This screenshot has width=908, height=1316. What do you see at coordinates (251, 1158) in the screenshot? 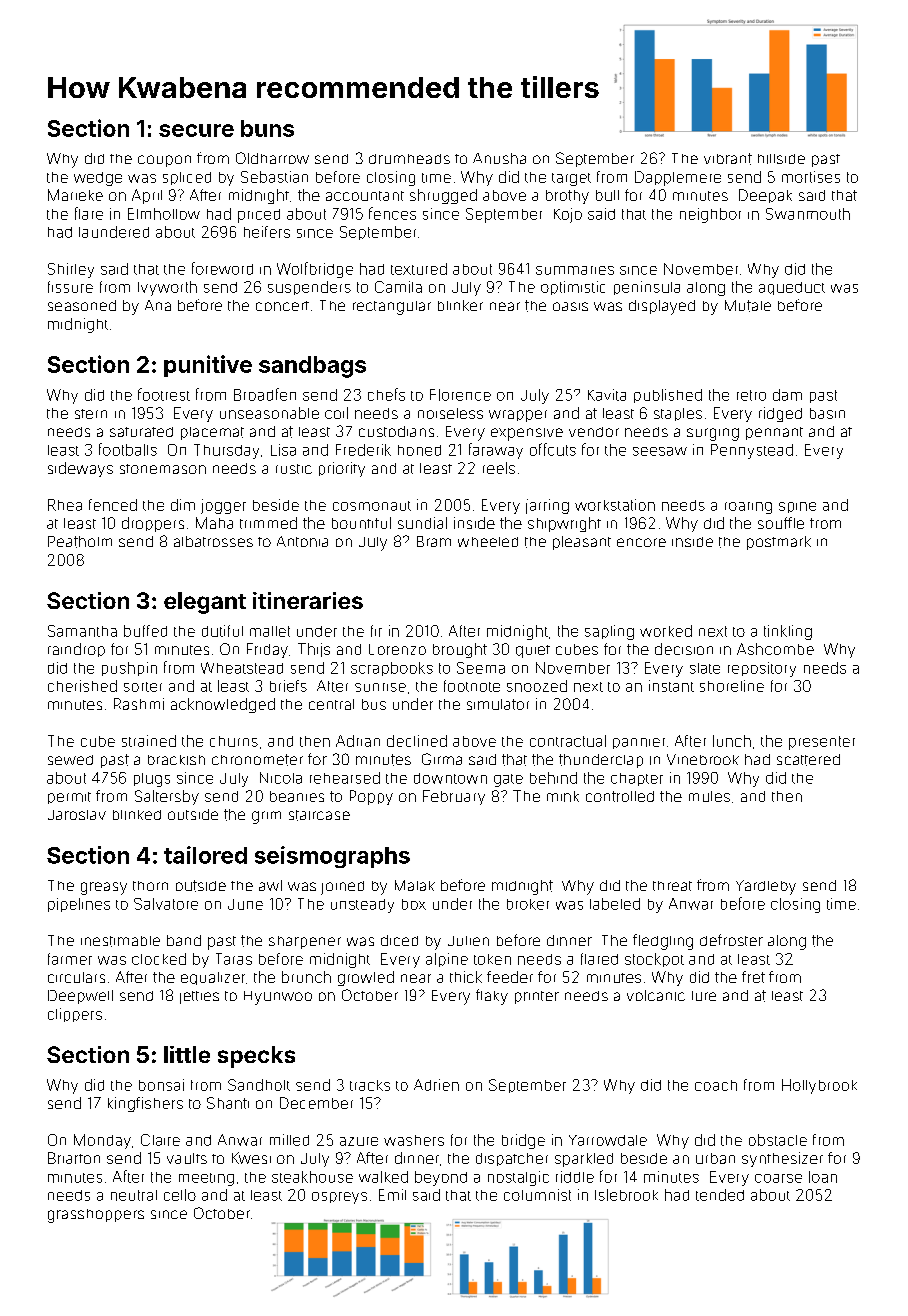
I see `Kwesi` at bounding box center [251, 1158].
